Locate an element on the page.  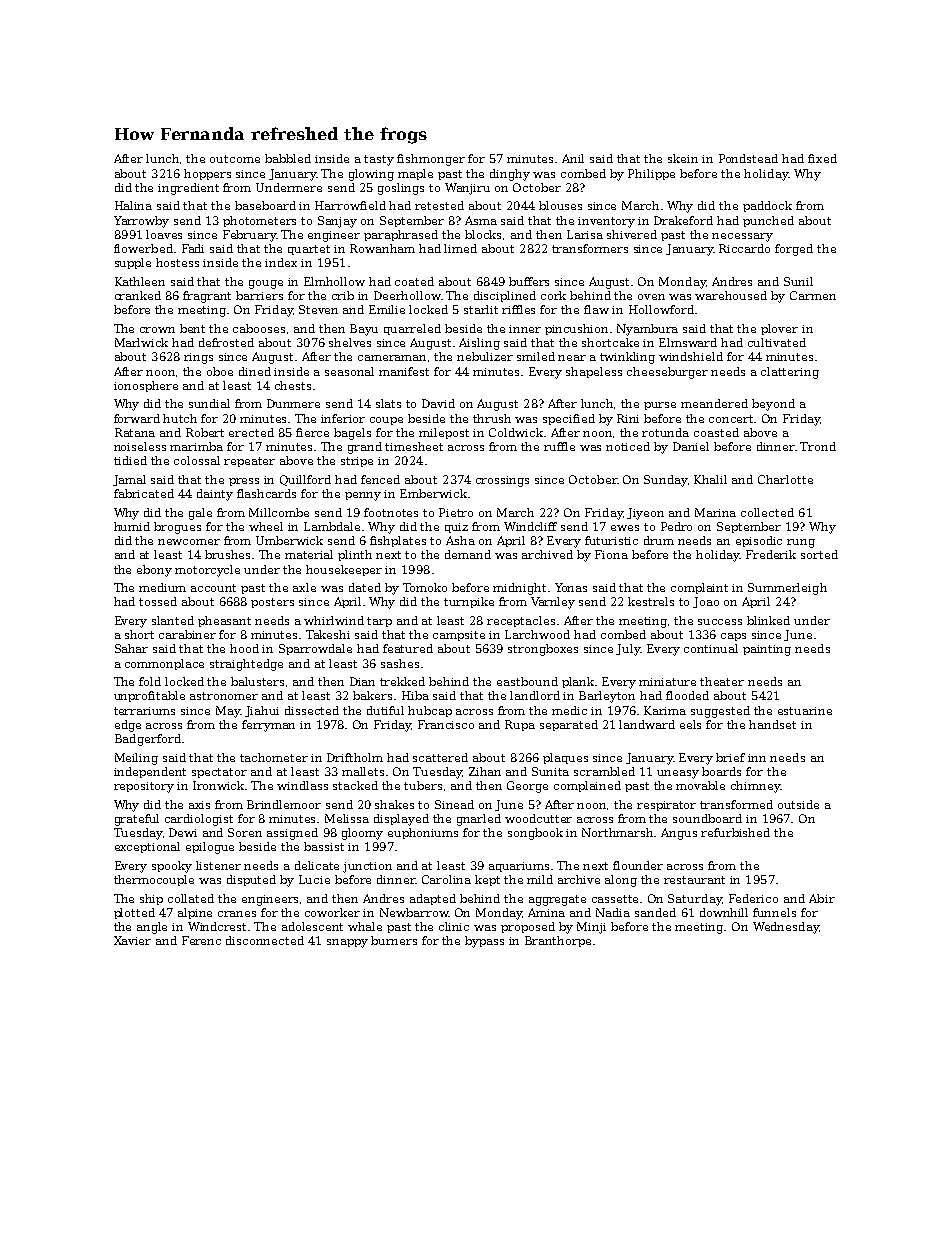
dated is located at coordinates (365, 587).
